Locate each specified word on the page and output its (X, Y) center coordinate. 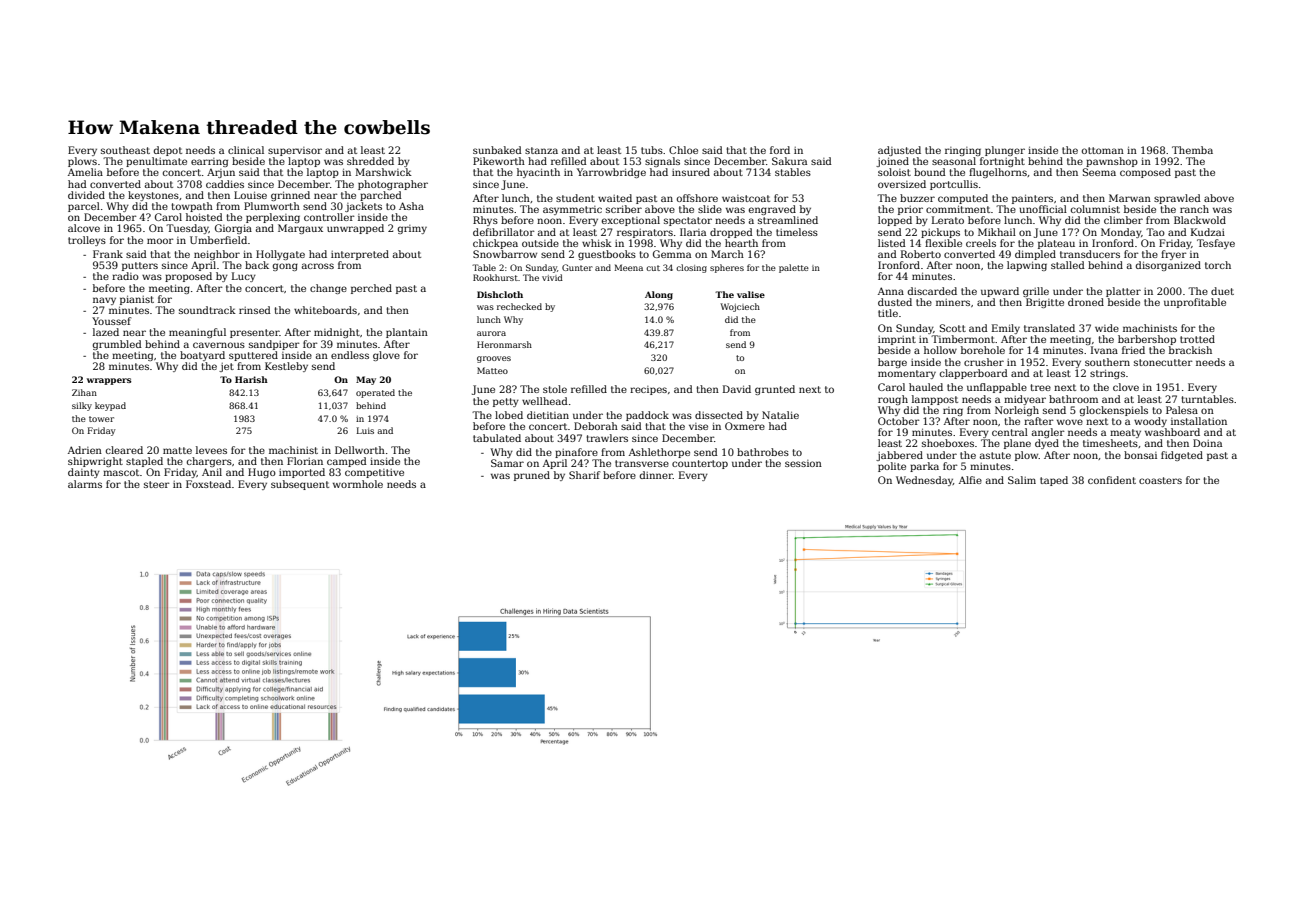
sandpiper (274, 345)
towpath (192, 207)
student (575, 198)
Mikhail (997, 232)
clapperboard (974, 374)
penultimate (156, 162)
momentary (907, 374)
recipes (648, 390)
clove (1126, 387)
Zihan (84, 392)
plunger (1005, 151)
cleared (124, 450)
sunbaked (497, 150)
